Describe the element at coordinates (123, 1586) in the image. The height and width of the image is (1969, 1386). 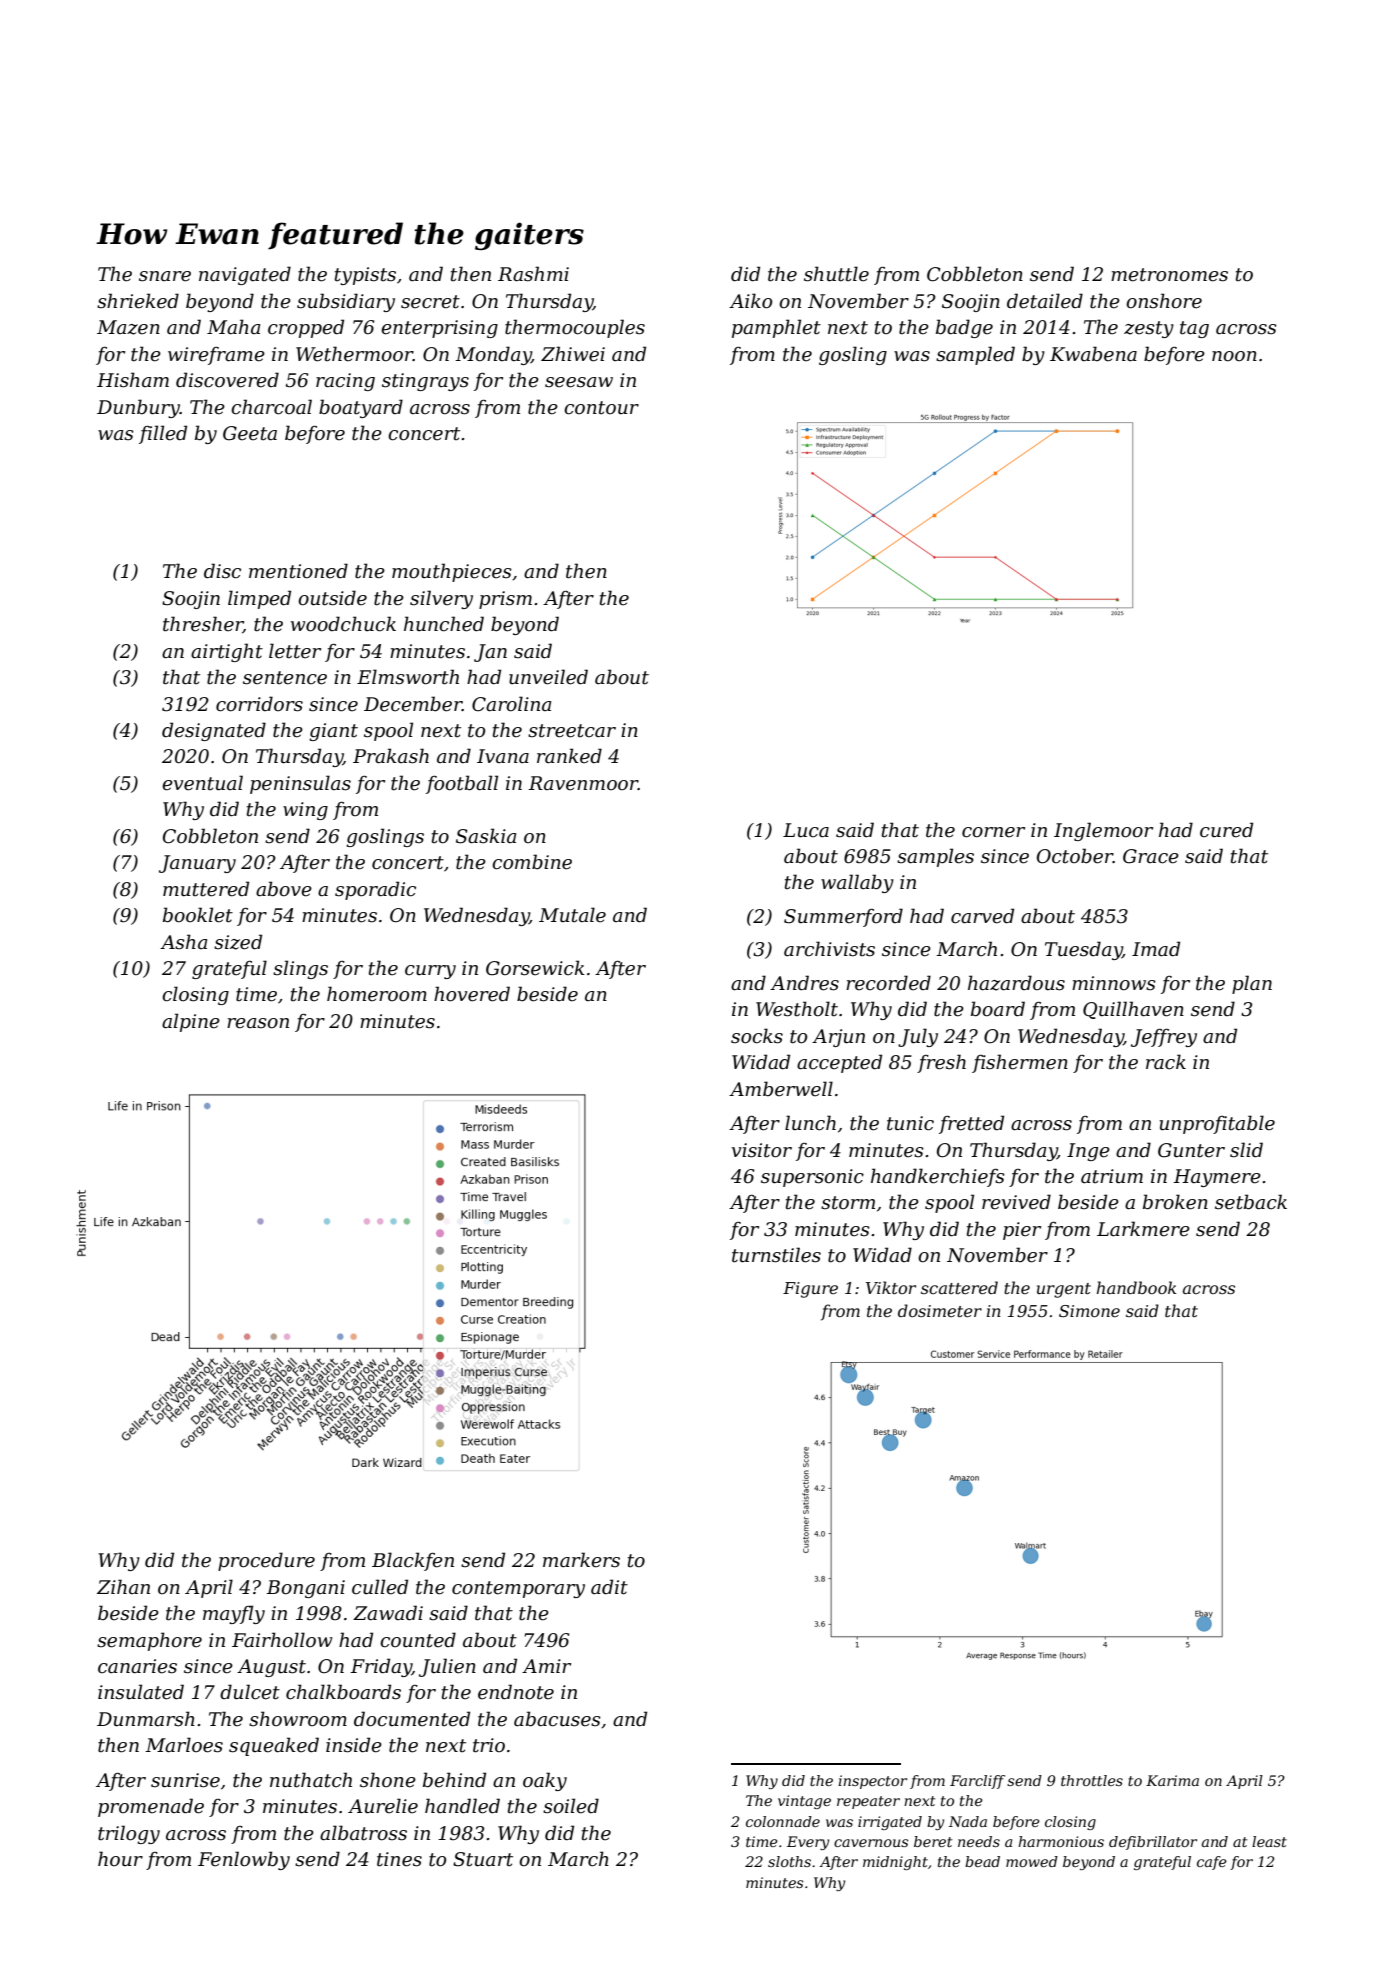
I see `Zihan` at that location.
